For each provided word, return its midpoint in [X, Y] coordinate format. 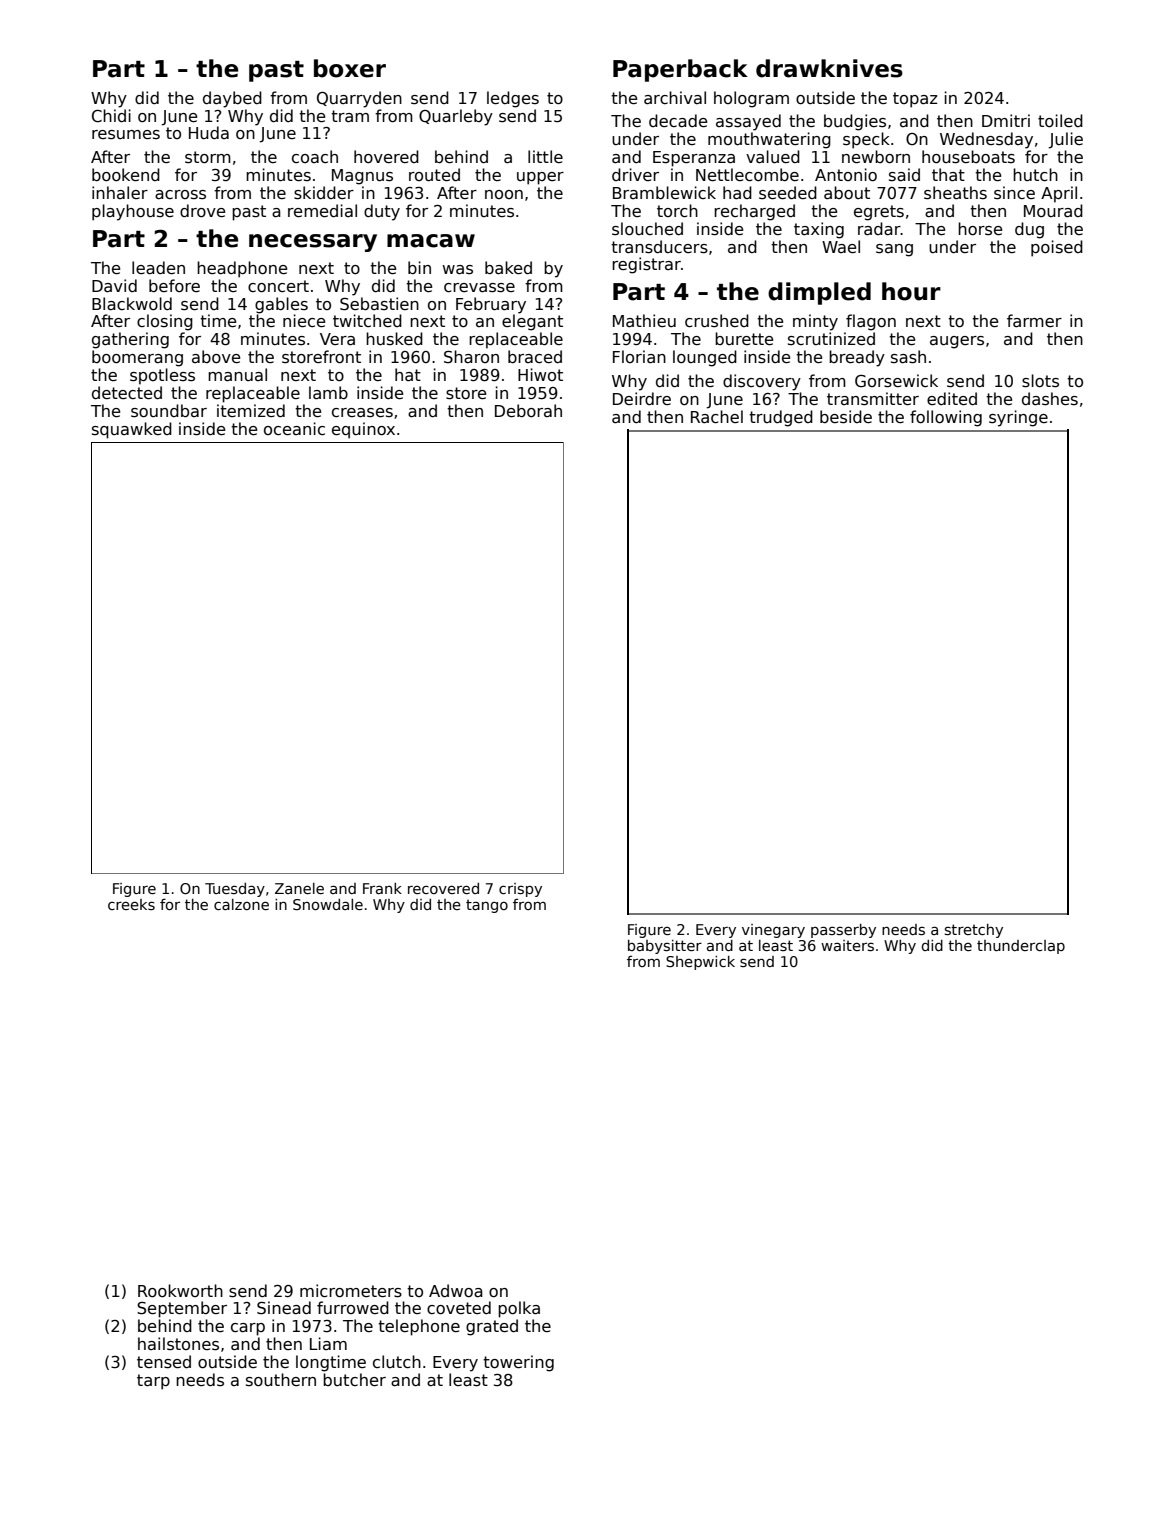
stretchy [974, 931]
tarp [153, 1382]
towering [518, 1363]
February [491, 305]
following [946, 418]
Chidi [111, 116]
